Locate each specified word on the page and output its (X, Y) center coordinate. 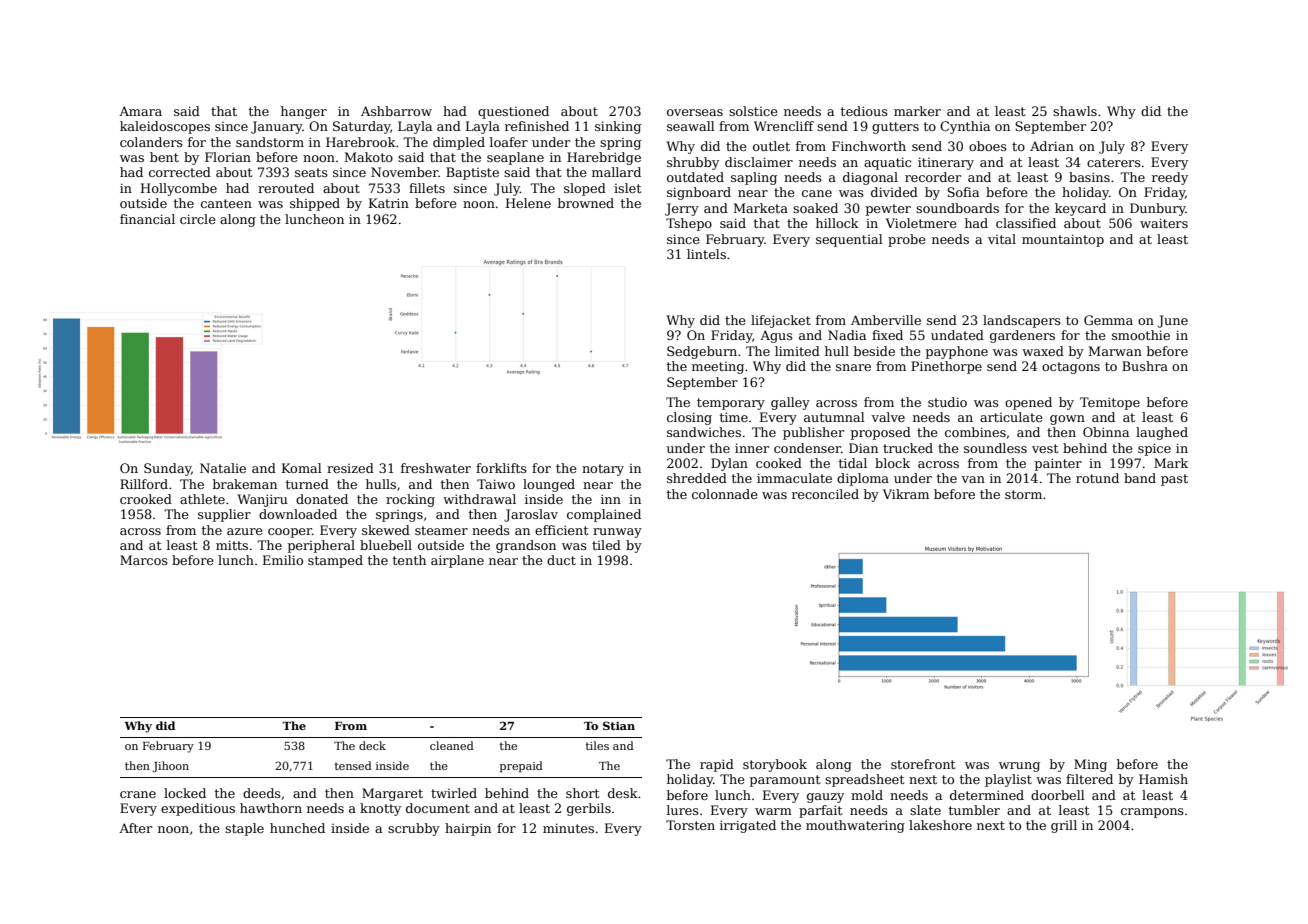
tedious (864, 111)
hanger (304, 112)
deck (372, 745)
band (1140, 478)
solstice (753, 111)
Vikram (906, 494)
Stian (619, 725)
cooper (290, 533)
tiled (606, 545)
